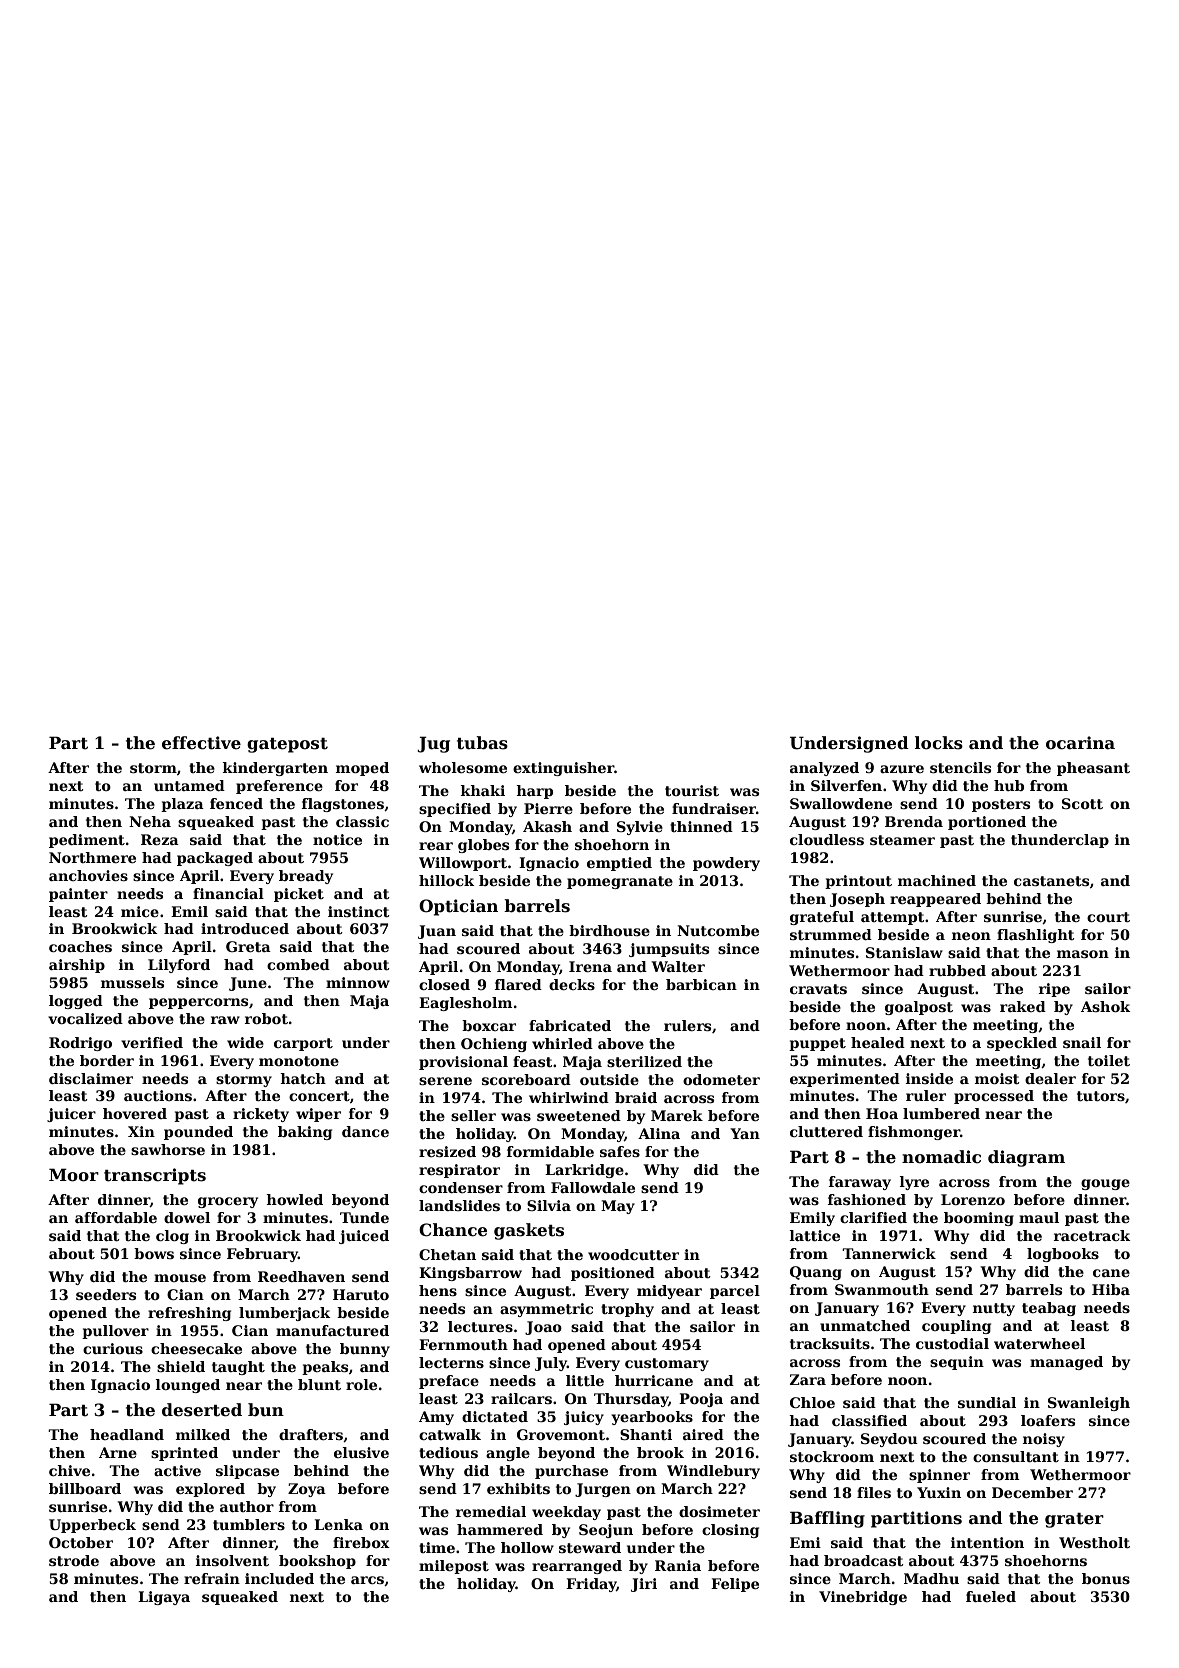  What do you see at coordinates (584, 1171) in the screenshot?
I see `Larkridge` at bounding box center [584, 1171].
